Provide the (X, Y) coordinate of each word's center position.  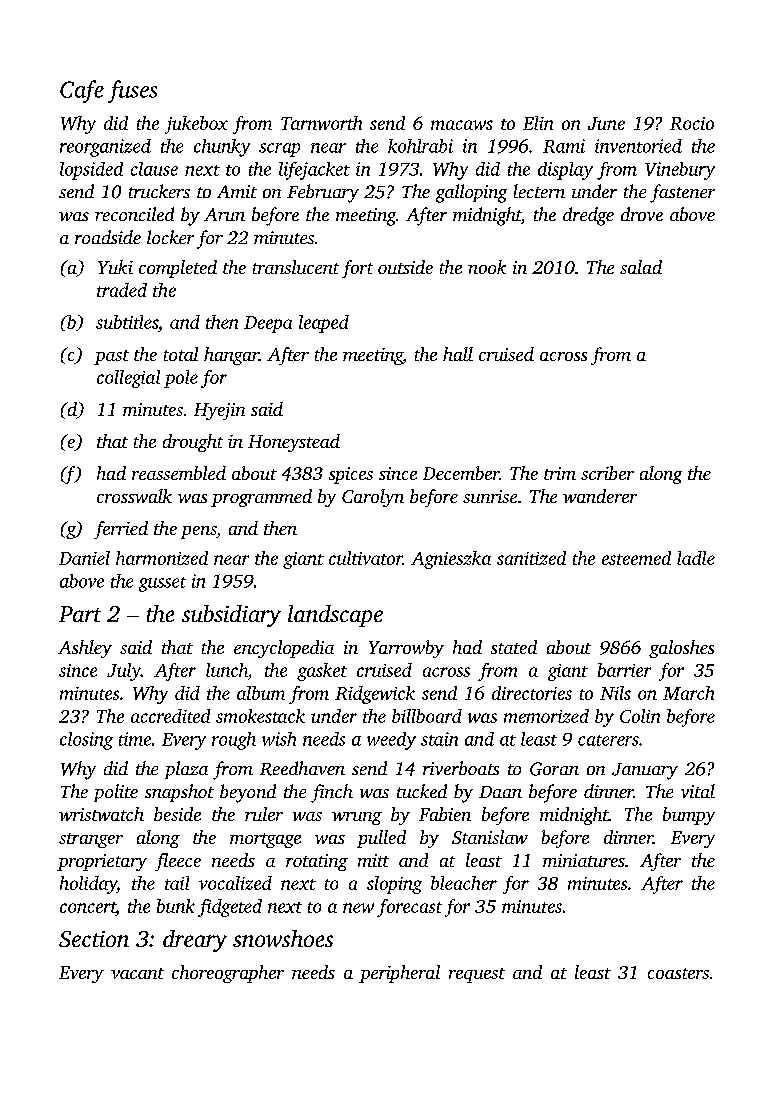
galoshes (681, 649)
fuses (132, 91)
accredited (170, 716)
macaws (462, 125)
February (323, 193)
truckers (159, 191)
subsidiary (231, 616)
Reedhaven (302, 768)
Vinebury (680, 171)
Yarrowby (406, 649)
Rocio (692, 123)
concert (88, 907)
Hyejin (219, 411)
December (461, 473)
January (645, 771)
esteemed (636, 558)
